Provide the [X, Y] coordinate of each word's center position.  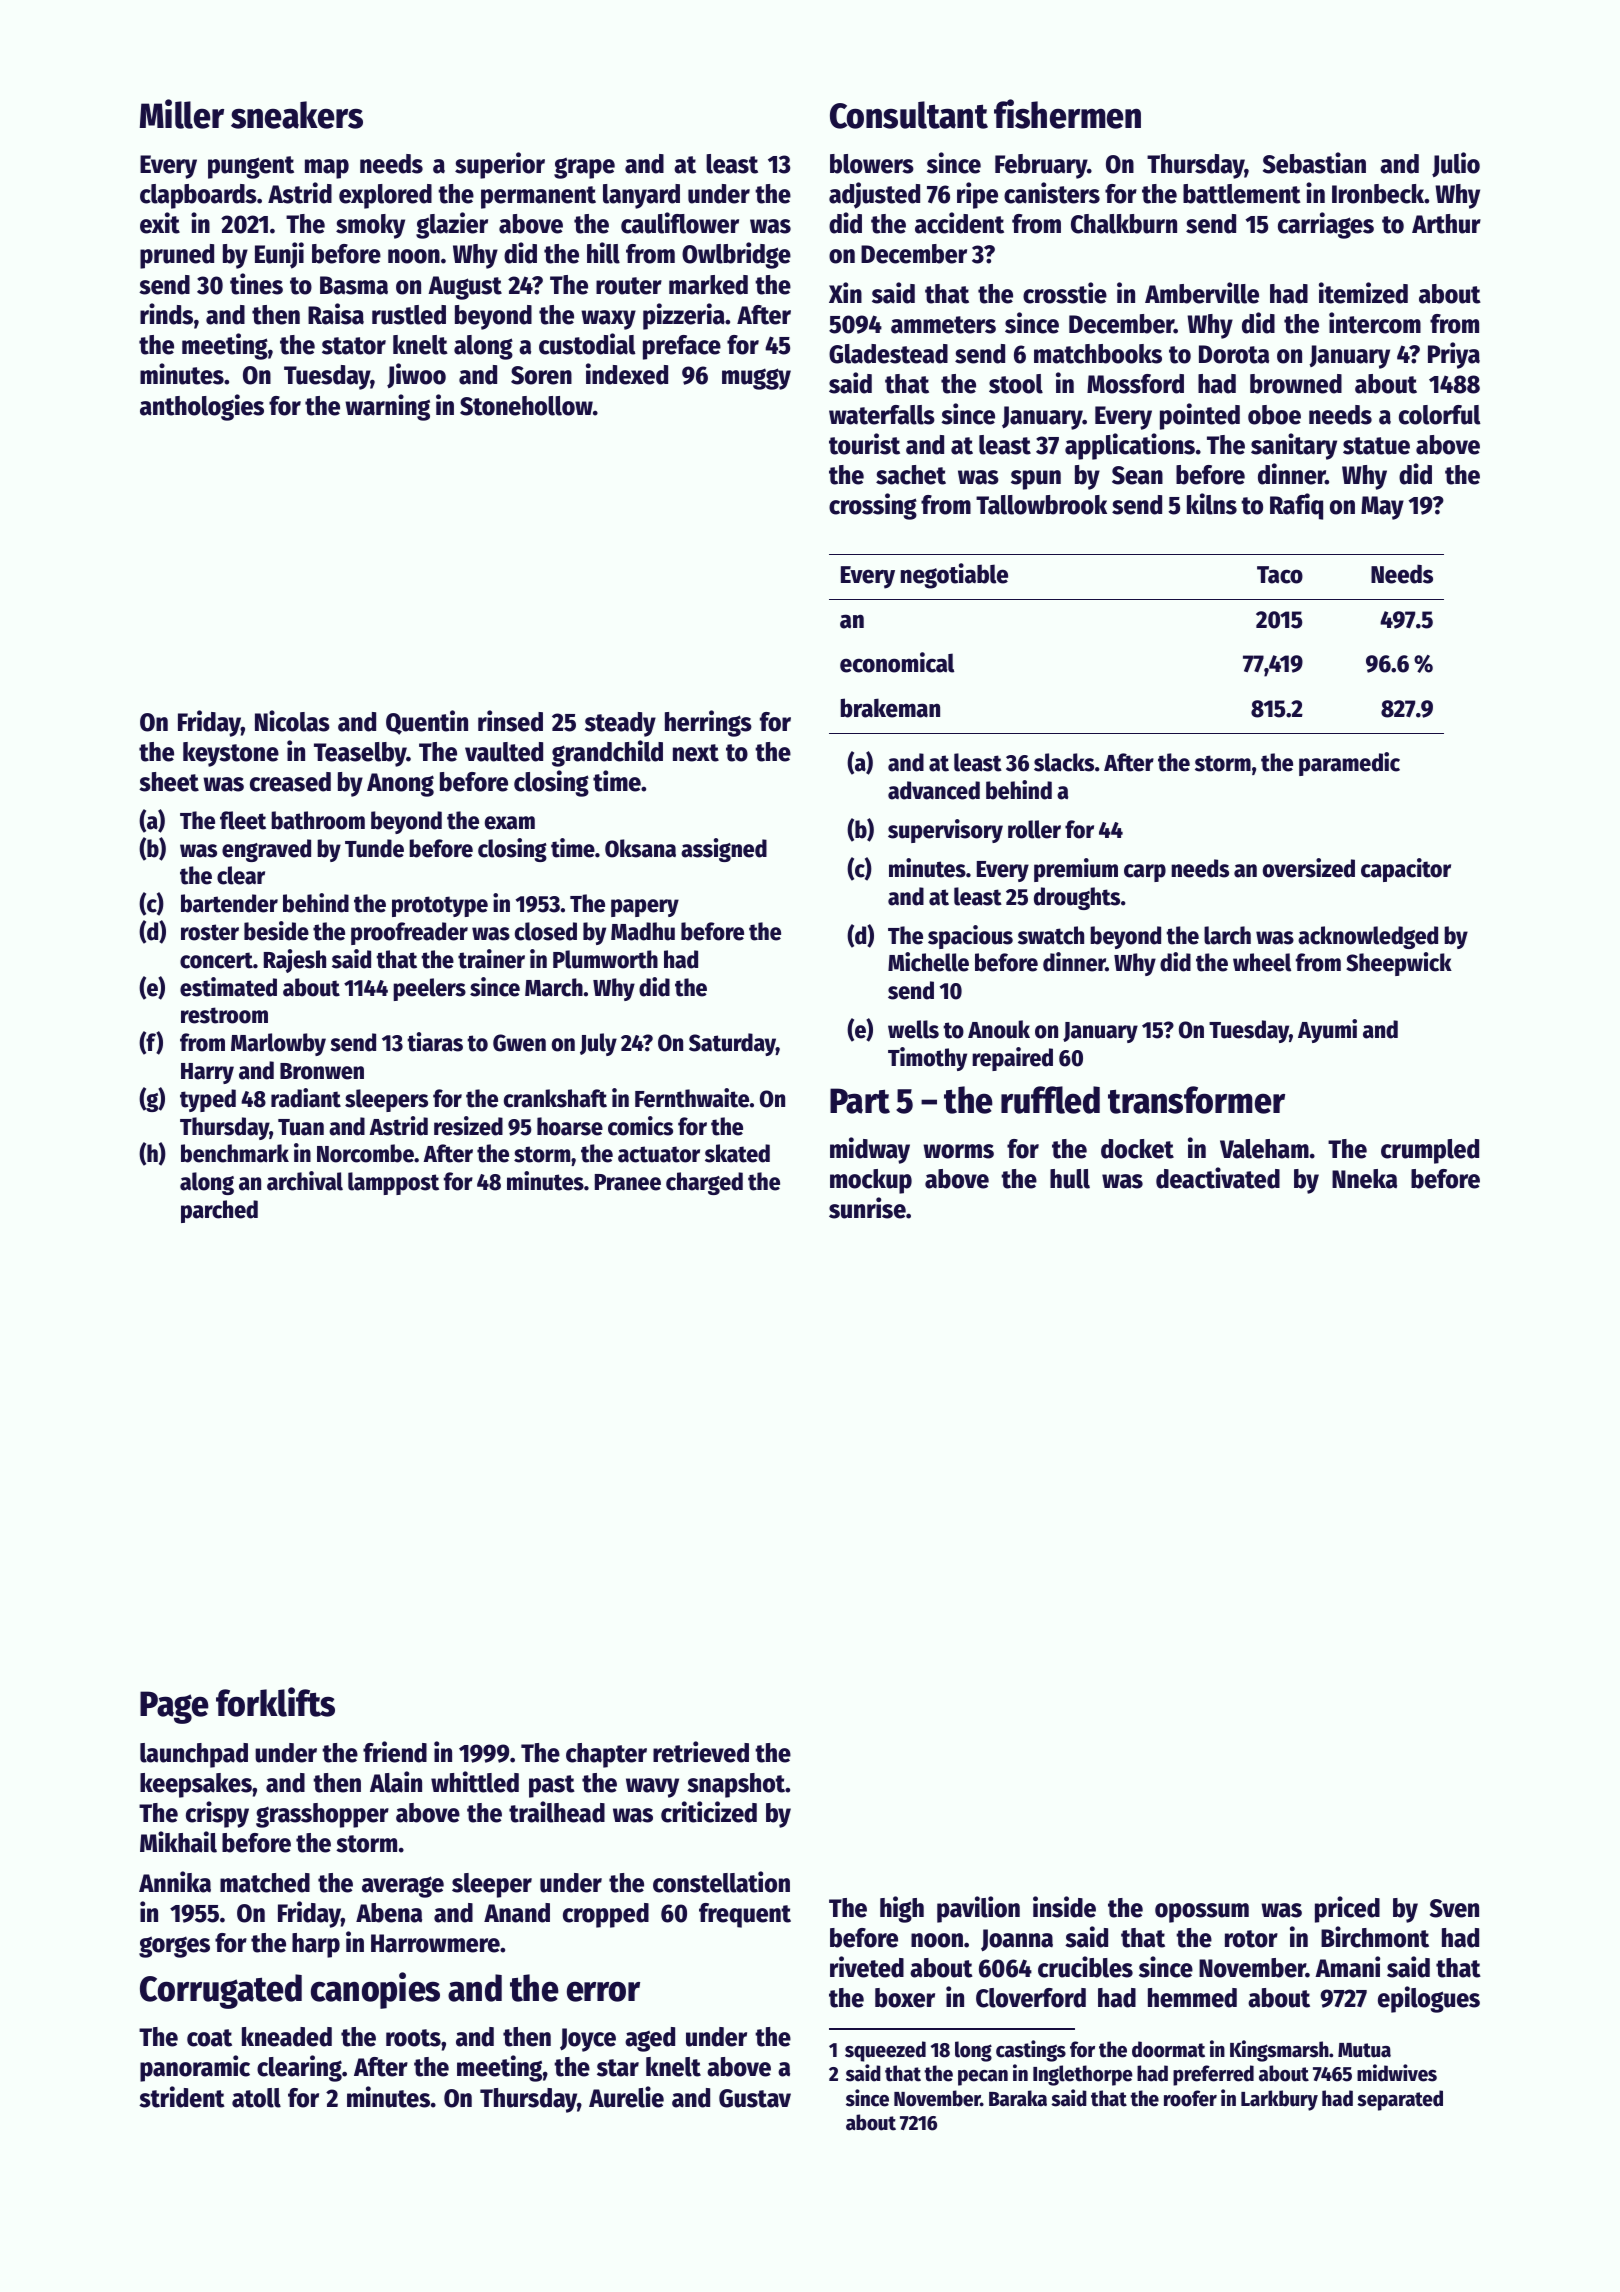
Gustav [755, 2098]
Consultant [909, 115]
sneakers [297, 115]
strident [182, 2097]
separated [1400, 2100]
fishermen [1067, 114]
